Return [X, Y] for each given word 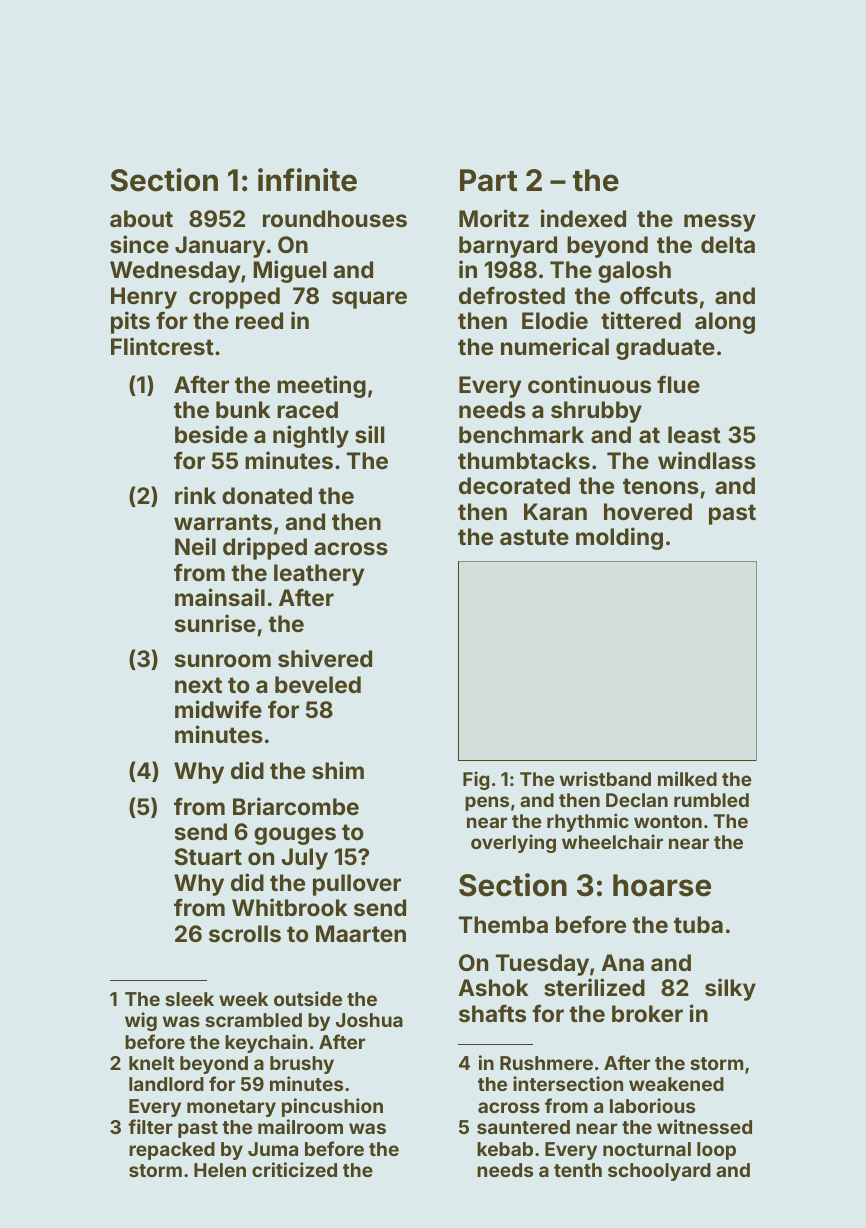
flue [678, 384]
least [694, 434]
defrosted [512, 295]
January [220, 247]
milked [687, 778]
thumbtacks [524, 460]
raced [307, 409]
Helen [220, 1170]
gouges [295, 836]
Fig [476, 780]
